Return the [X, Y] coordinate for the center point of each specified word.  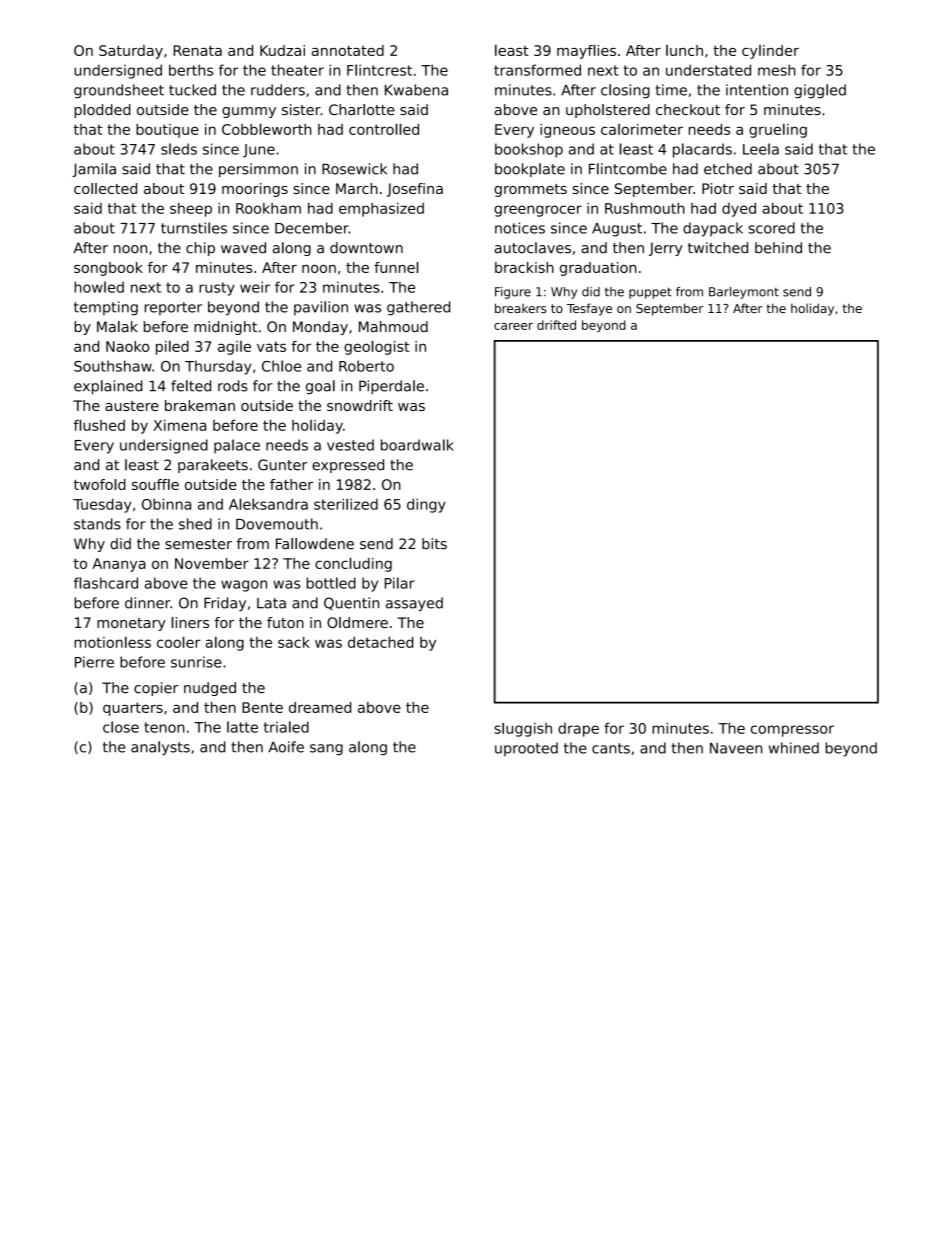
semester [198, 544]
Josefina [415, 190]
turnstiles [194, 228]
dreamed [320, 707]
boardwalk [417, 445]
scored [771, 228]
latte [242, 727]
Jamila [94, 170]
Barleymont [744, 293]
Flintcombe [628, 169]
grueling [778, 130]
